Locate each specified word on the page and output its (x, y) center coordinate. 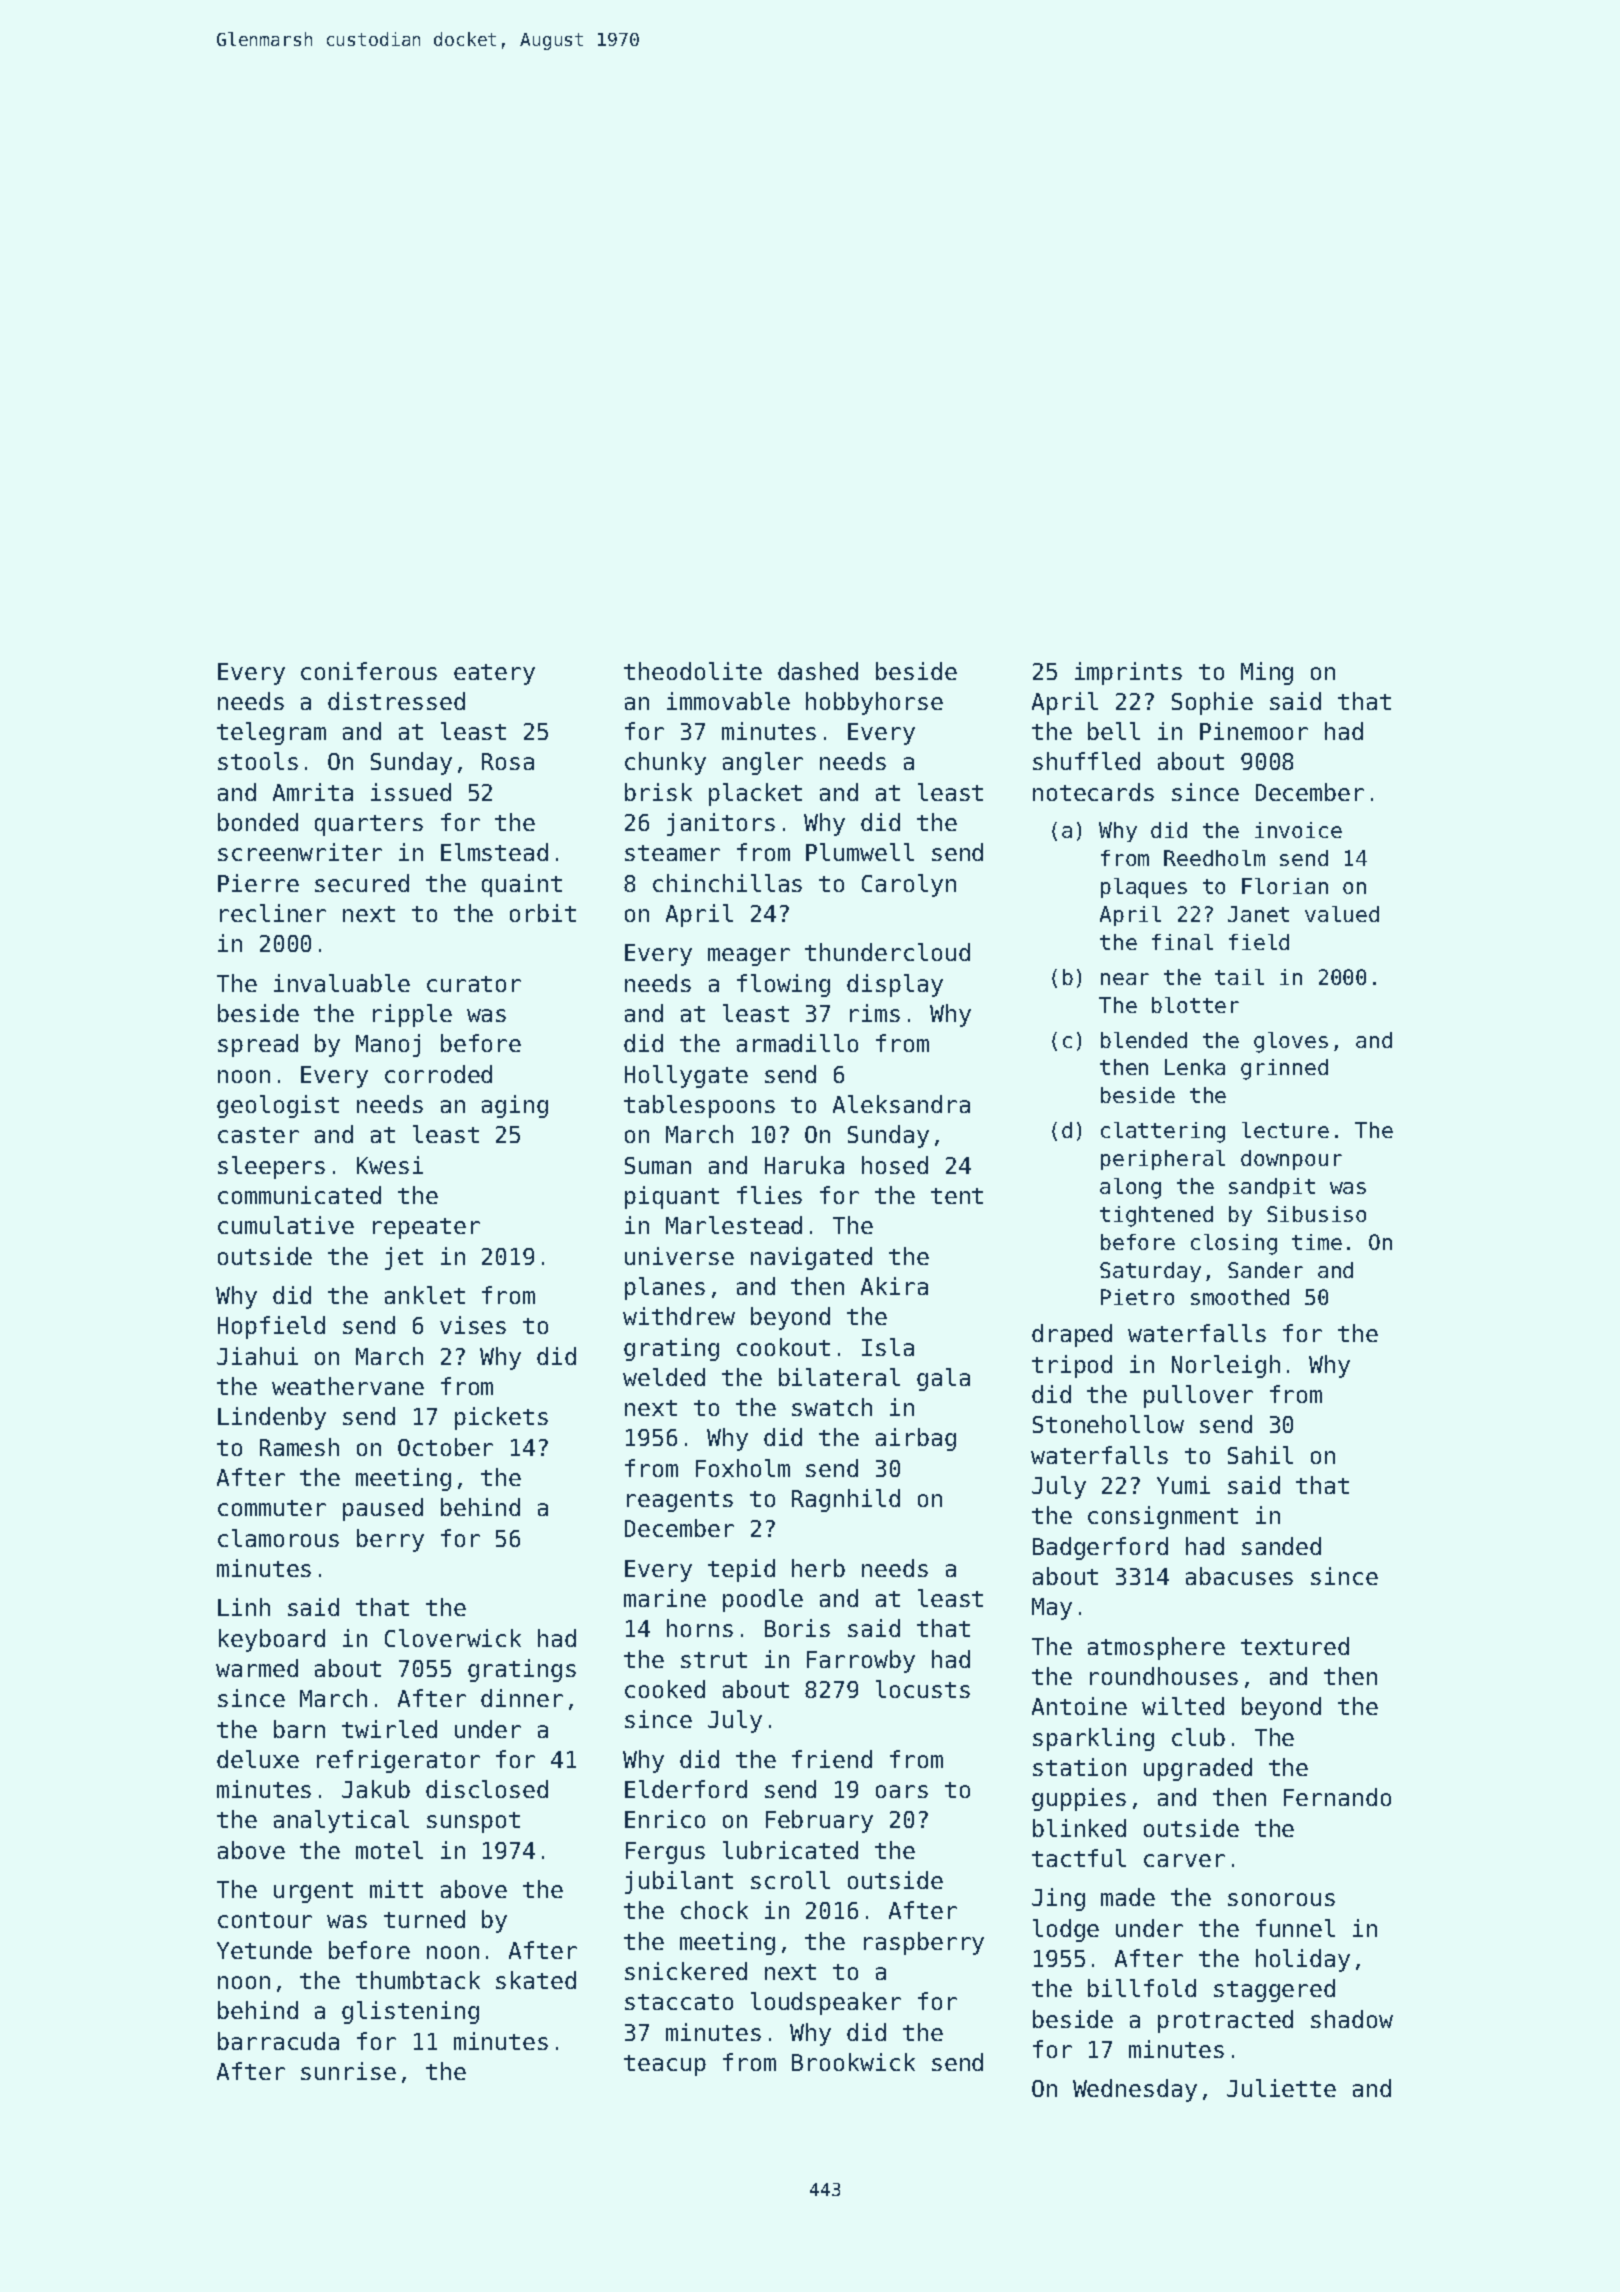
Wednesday (1135, 2090)
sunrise (348, 2071)
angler (763, 763)
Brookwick (853, 2062)
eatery (494, 674)
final (1182, 942)
